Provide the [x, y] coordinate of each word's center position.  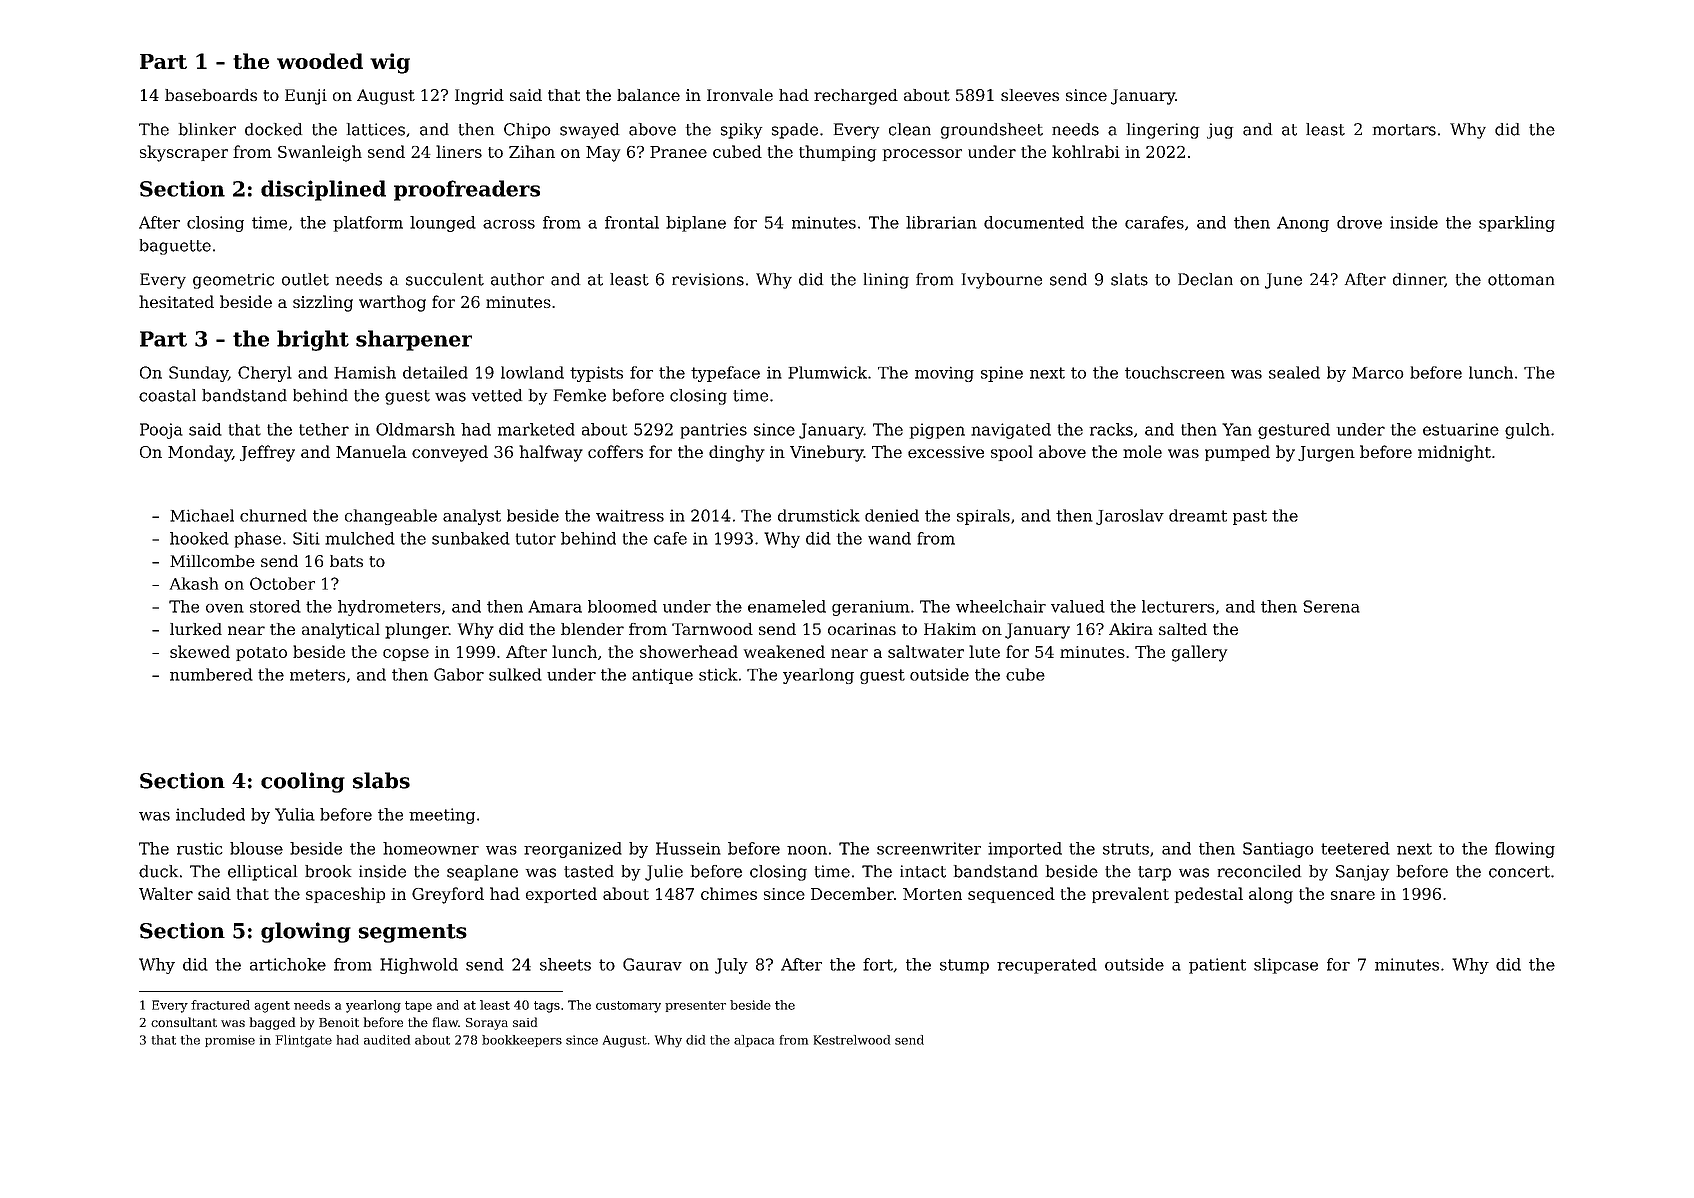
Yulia [295, 814]
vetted [497, 395]
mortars [1404, 130]
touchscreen [1175, 372]
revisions [708, 279]
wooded [320, 61]
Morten [932, 894]
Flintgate [304, 1041]
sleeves [1030, 95]
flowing [1525, 850]
